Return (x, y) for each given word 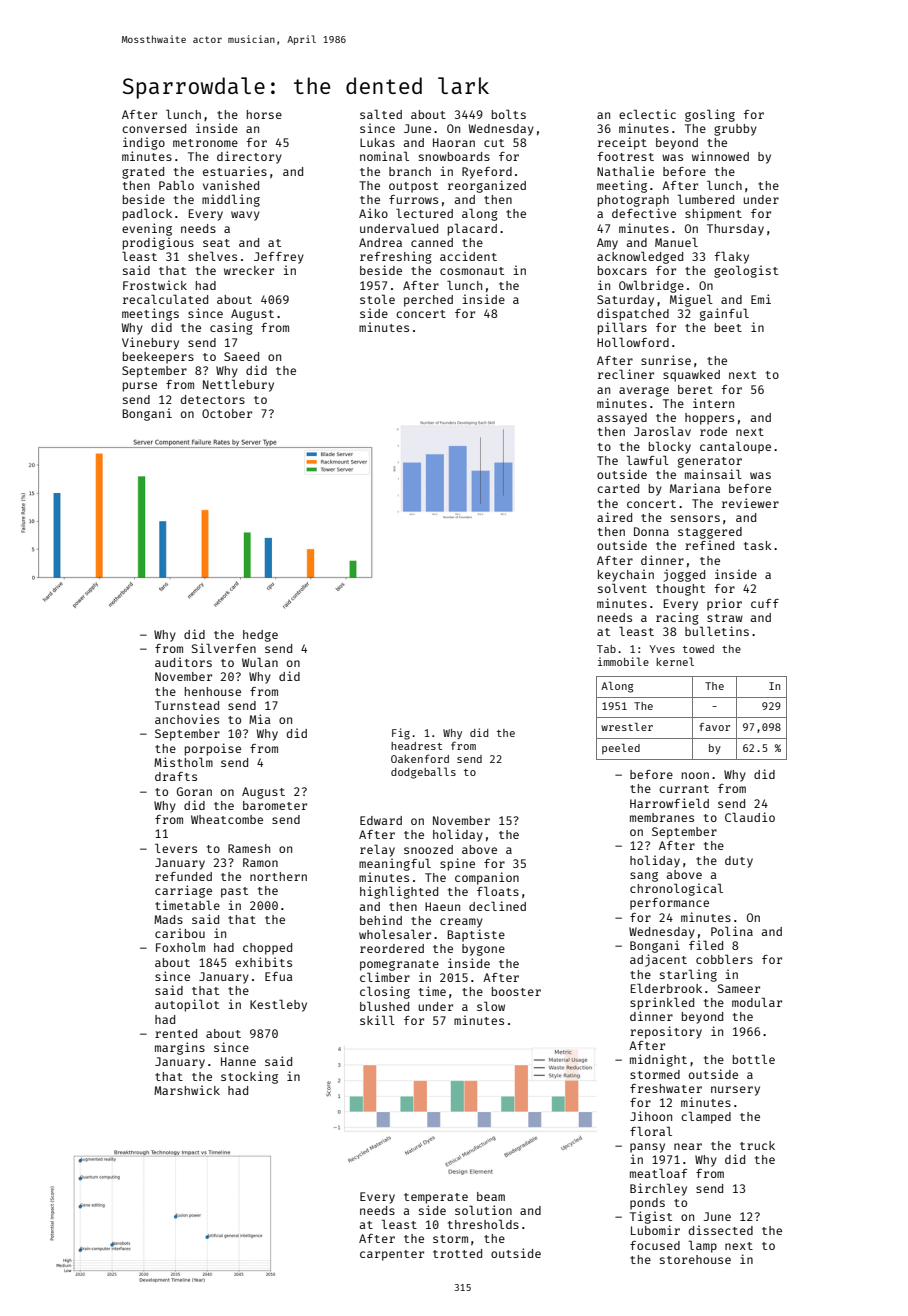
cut (494, 143)
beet (728, 327)
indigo (144, 143)
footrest (626, 156)
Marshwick (187, 1090)
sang (644, 877)
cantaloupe (735, 447)
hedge (260, 636)
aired (614, 517)
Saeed (241, 356)
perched (428, 301)
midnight (658, 1060)
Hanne (238, 1061)
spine (457, 864)
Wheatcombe (227, 819)
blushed (384, 1006)
